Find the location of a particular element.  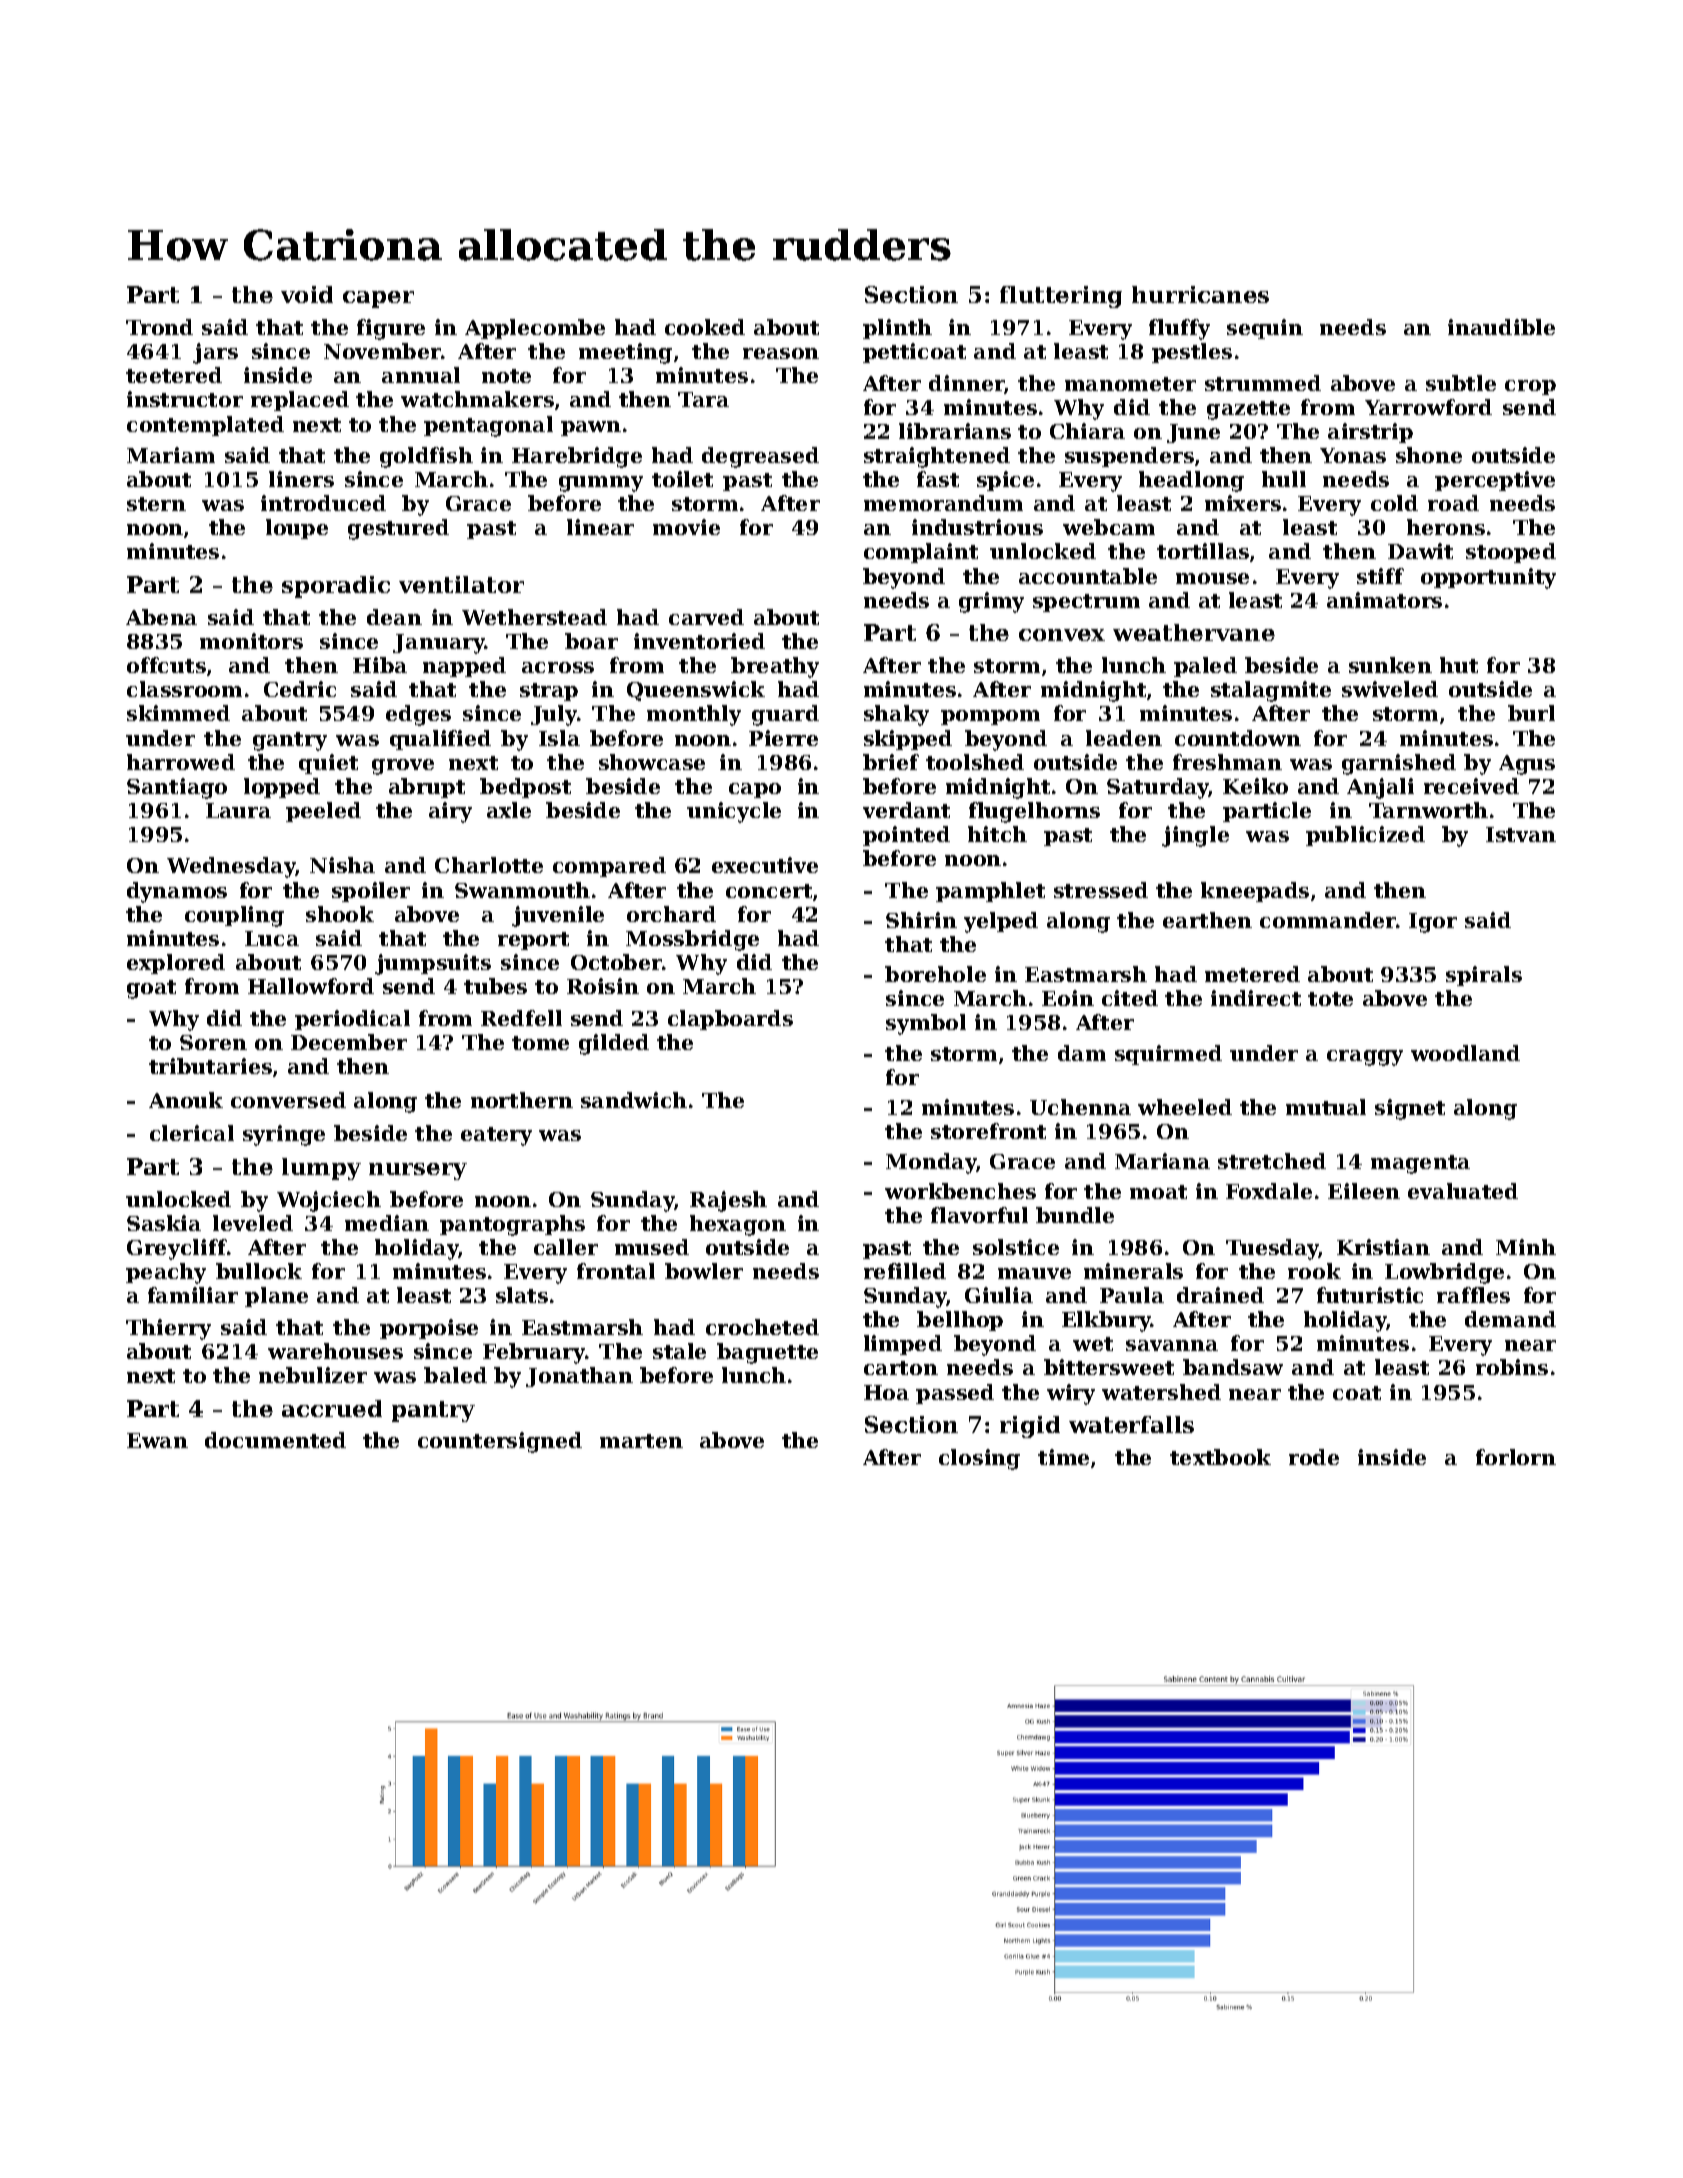

meeting is located at coordinates (625, 353).
